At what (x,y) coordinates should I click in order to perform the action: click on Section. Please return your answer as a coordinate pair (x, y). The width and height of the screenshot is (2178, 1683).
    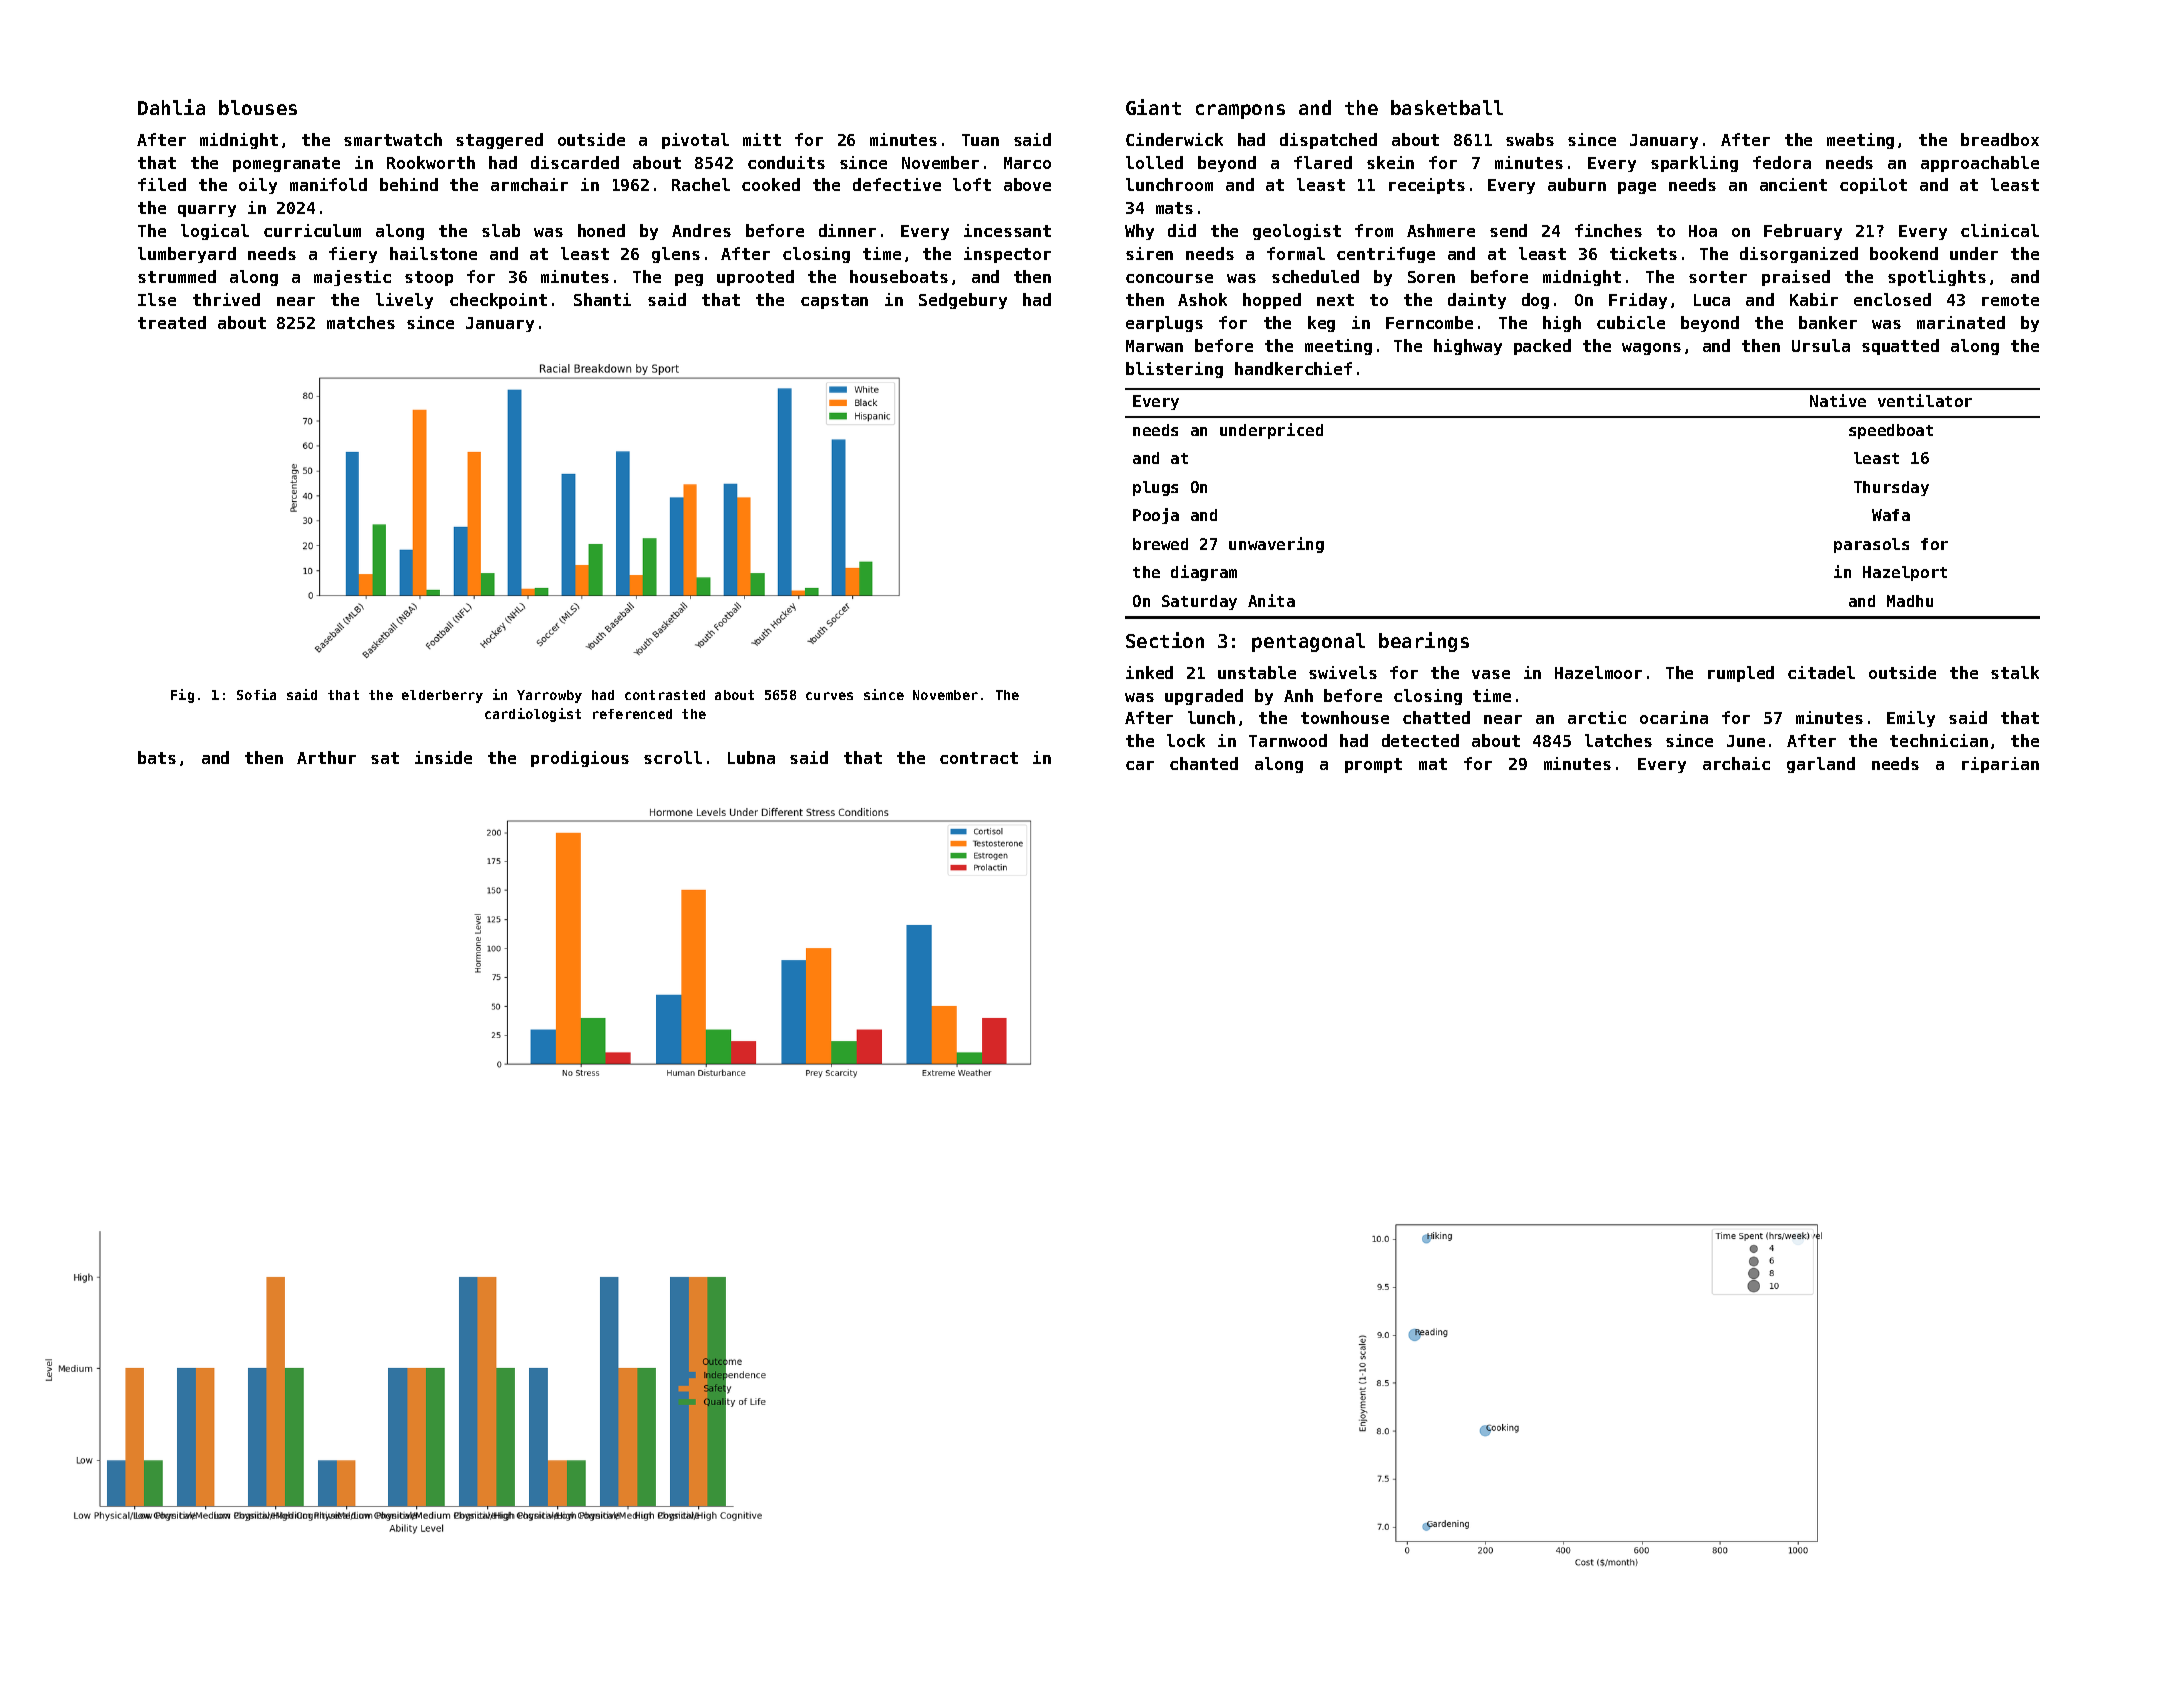
    Looking at the image, I should click on (1165, 640).
